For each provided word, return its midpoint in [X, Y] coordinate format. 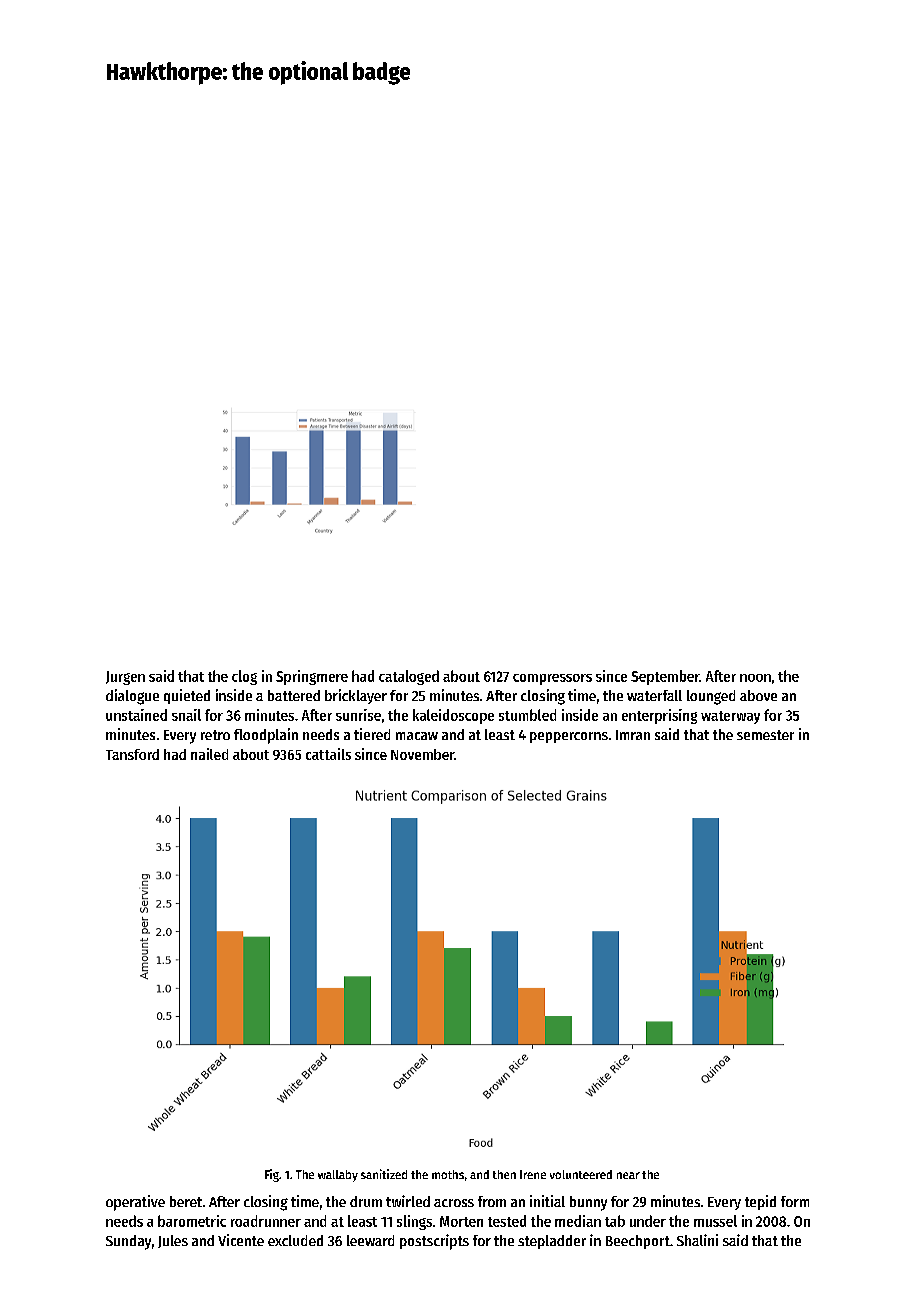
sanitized [384, 1174]
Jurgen [125, 678]
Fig [272, 1175]
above [758, 695]
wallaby [338, 1176]
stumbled [527, 715]
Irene [533, 1174]
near [628, 1175]
